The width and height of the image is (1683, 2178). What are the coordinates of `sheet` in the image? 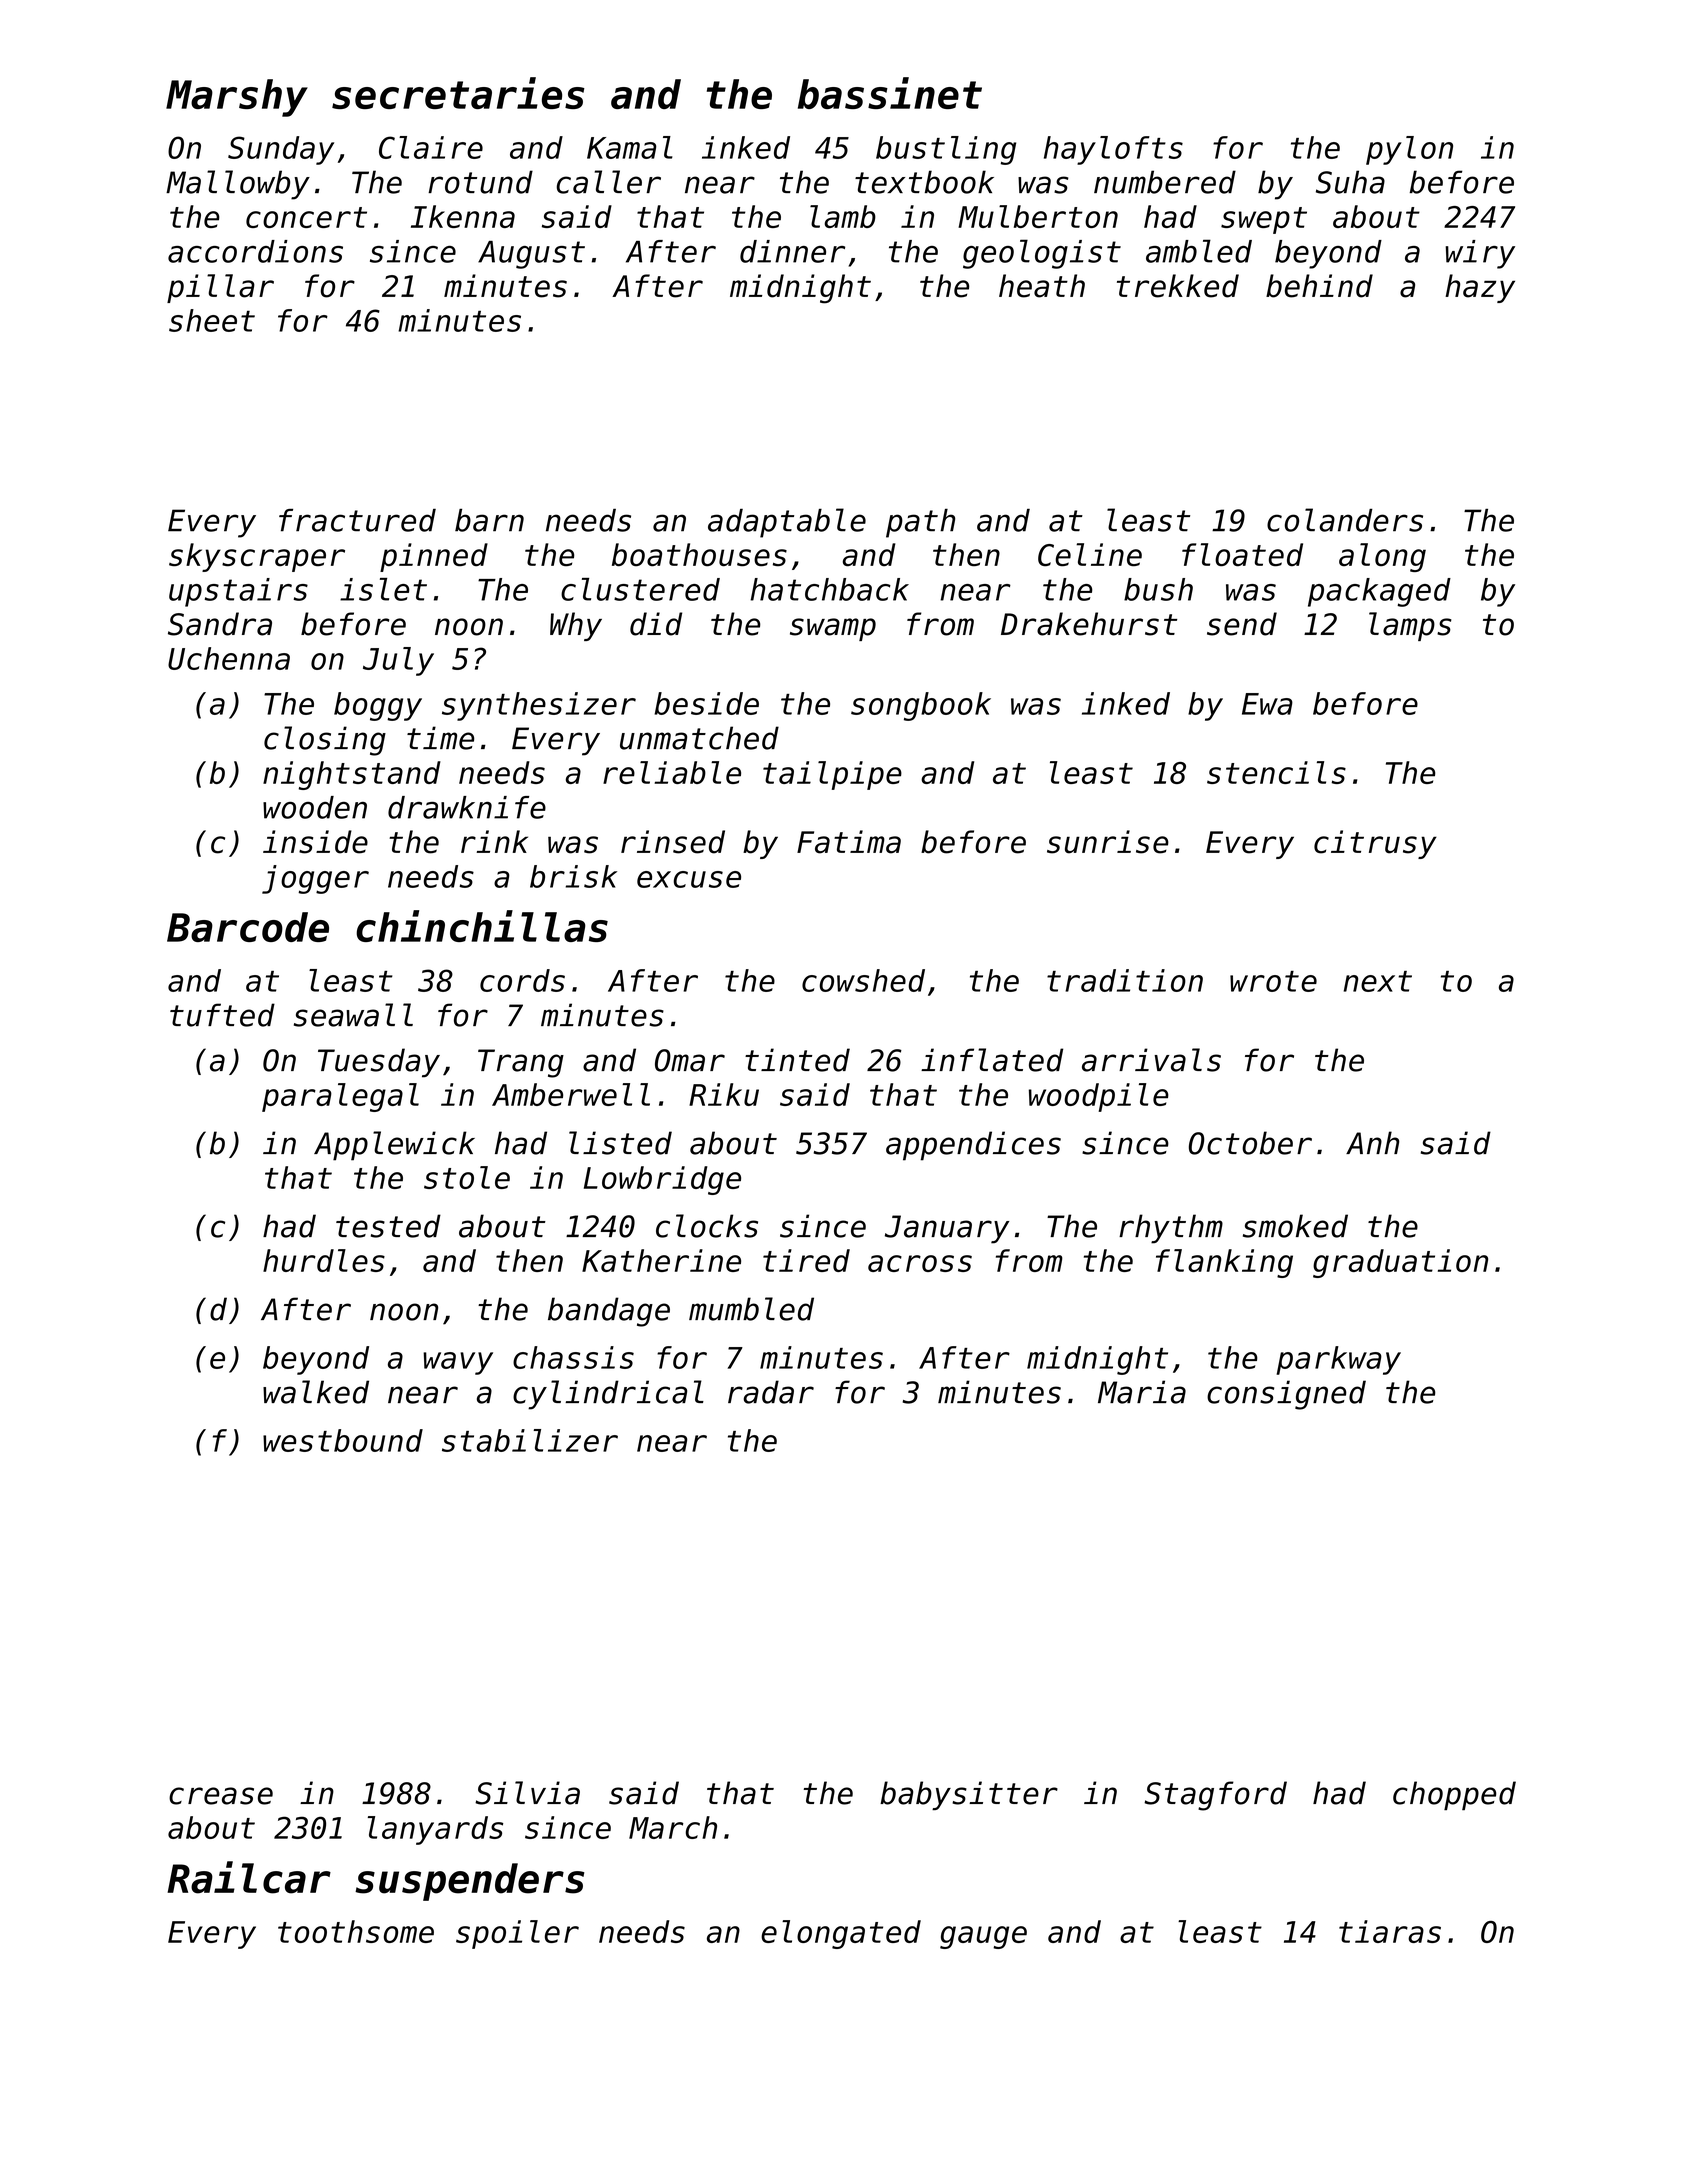 It's located at (212, 320).
